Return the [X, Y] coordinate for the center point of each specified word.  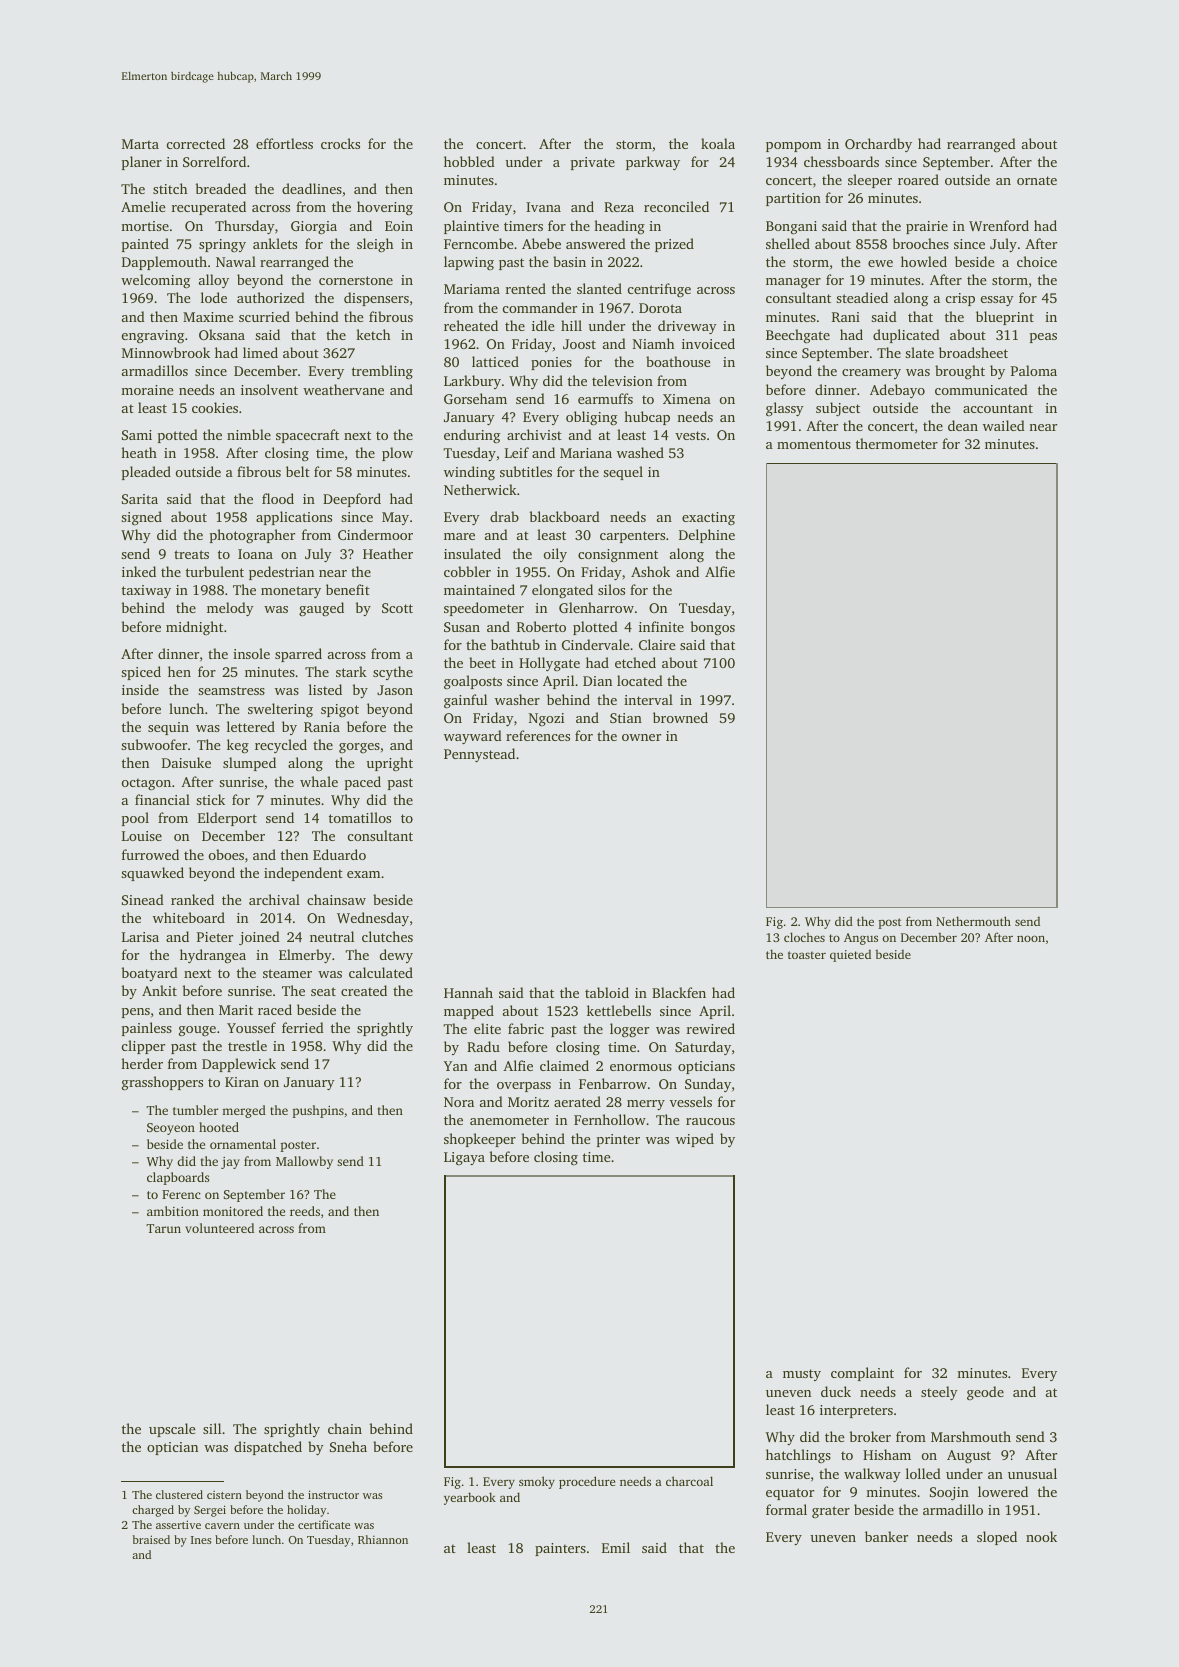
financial [162, 799]
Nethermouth [973, 921]
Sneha [348, 1446]
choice [1037, 261]
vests [690, 435]
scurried [264, 316]
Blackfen [679, 992]
